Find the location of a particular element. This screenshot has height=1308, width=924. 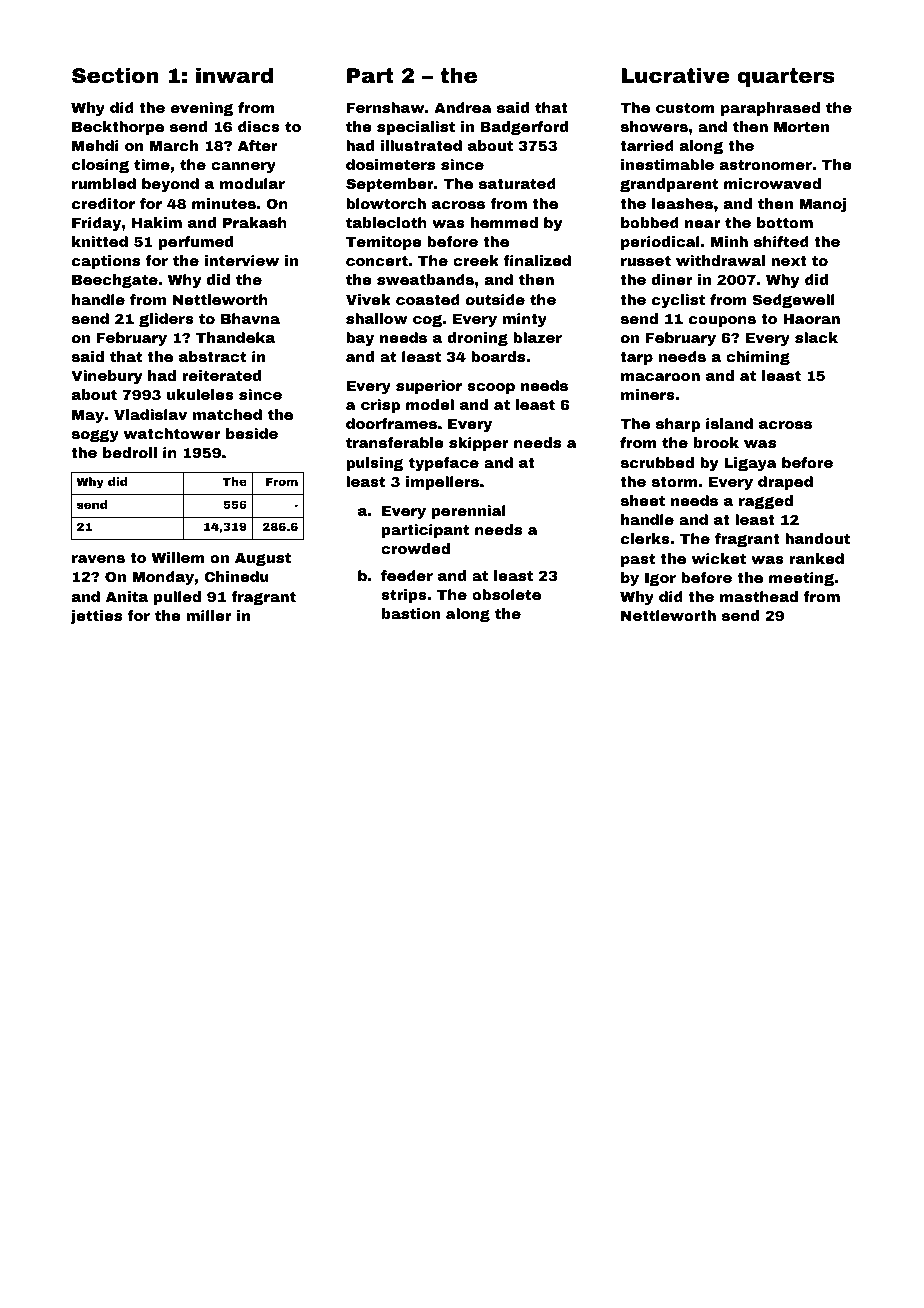

Fernshaw is located at coordinates (385, 107).
